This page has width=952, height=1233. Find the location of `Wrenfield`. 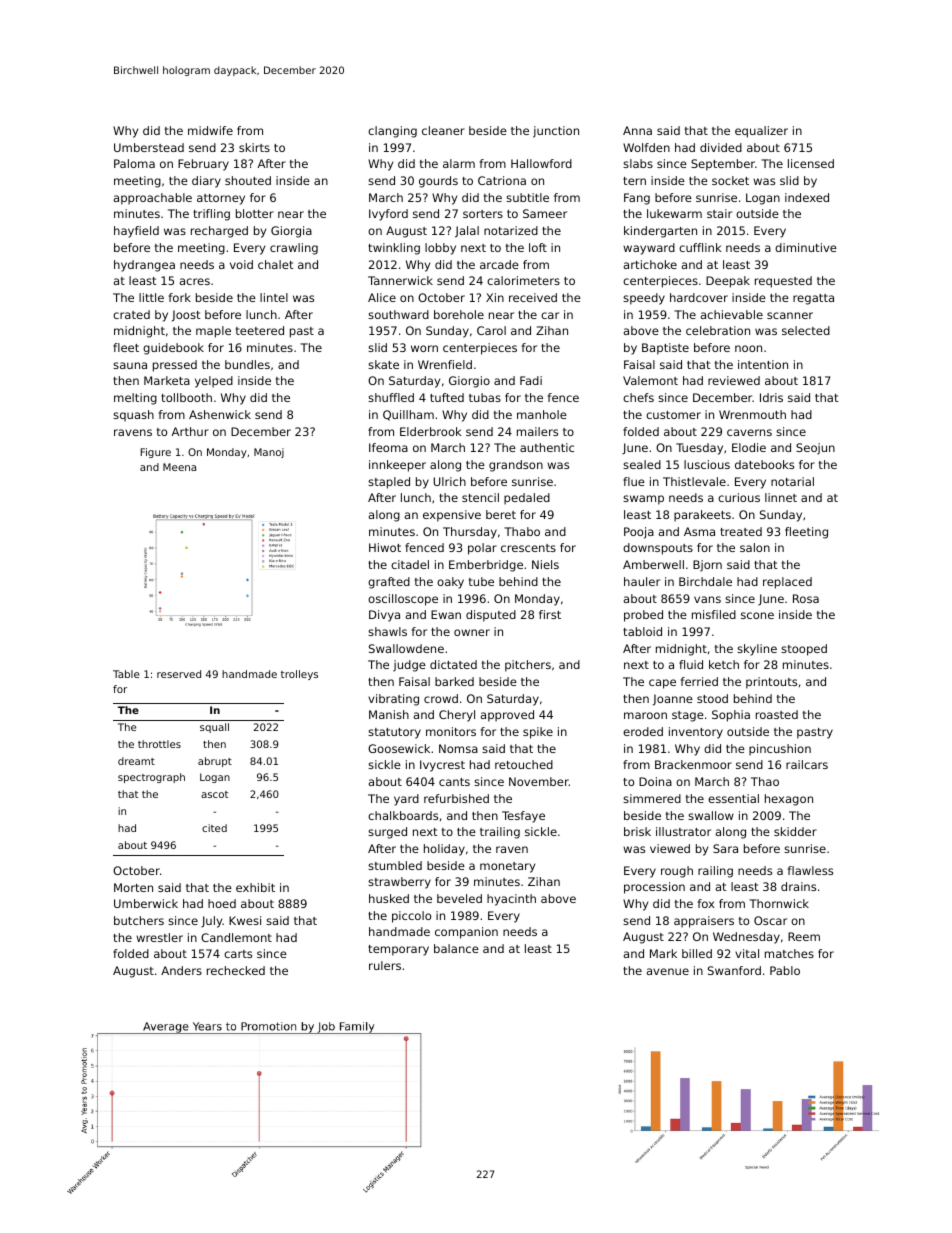

Wrenfield is located at coordinates (445, 364).
